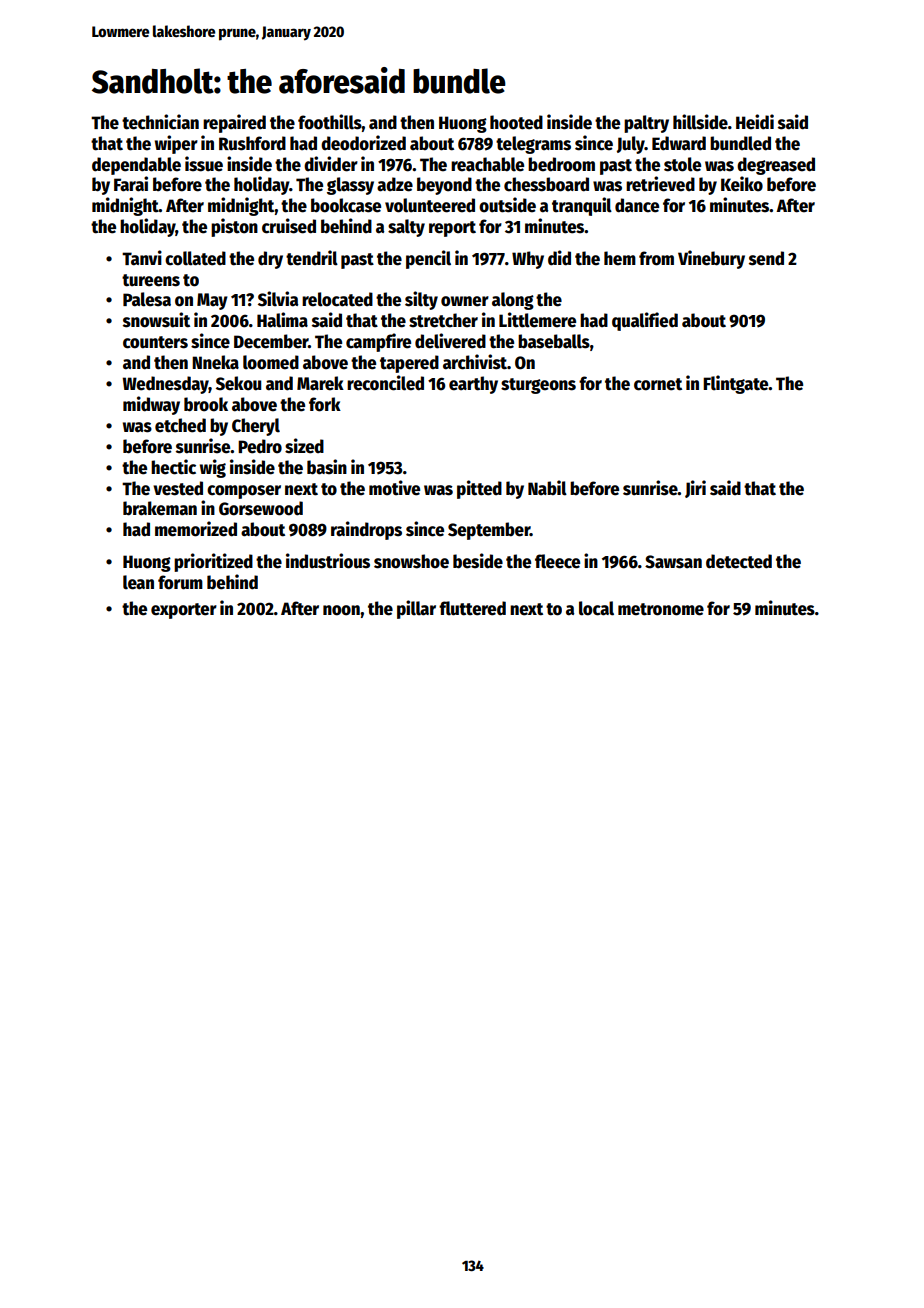 The height and width of the screenshot is (1308, 924). Describe the element at coordinates (452, 229) in the screenshot. I see `report` at that location.
